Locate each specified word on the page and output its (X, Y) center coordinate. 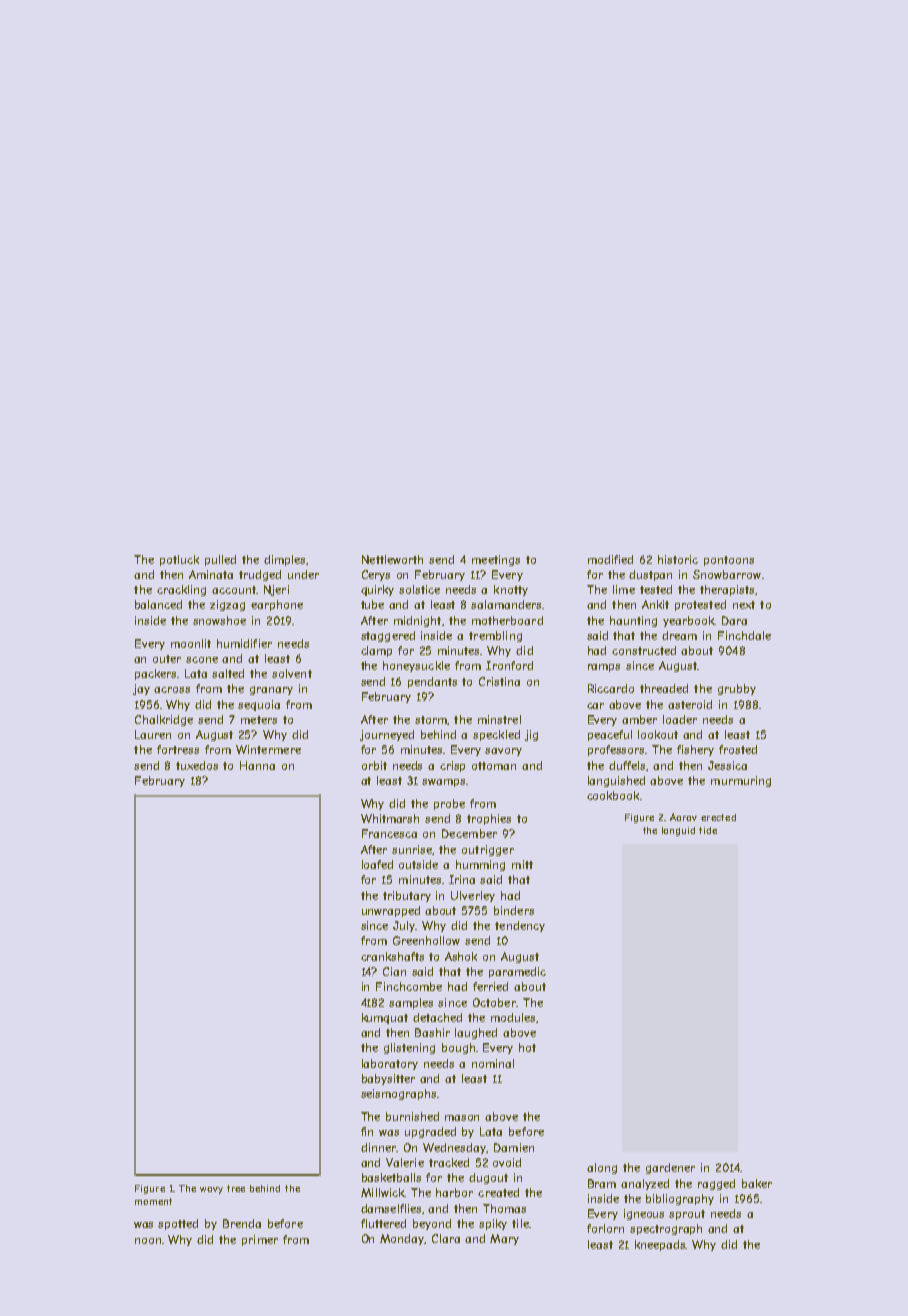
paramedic (517, 972)
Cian (394, 971)
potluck (179, 560)
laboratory (390, 1064)
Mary (504, 1239)
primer (260, 1240)
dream (679, 635)
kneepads (660, 1245)
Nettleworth (392, 559)
